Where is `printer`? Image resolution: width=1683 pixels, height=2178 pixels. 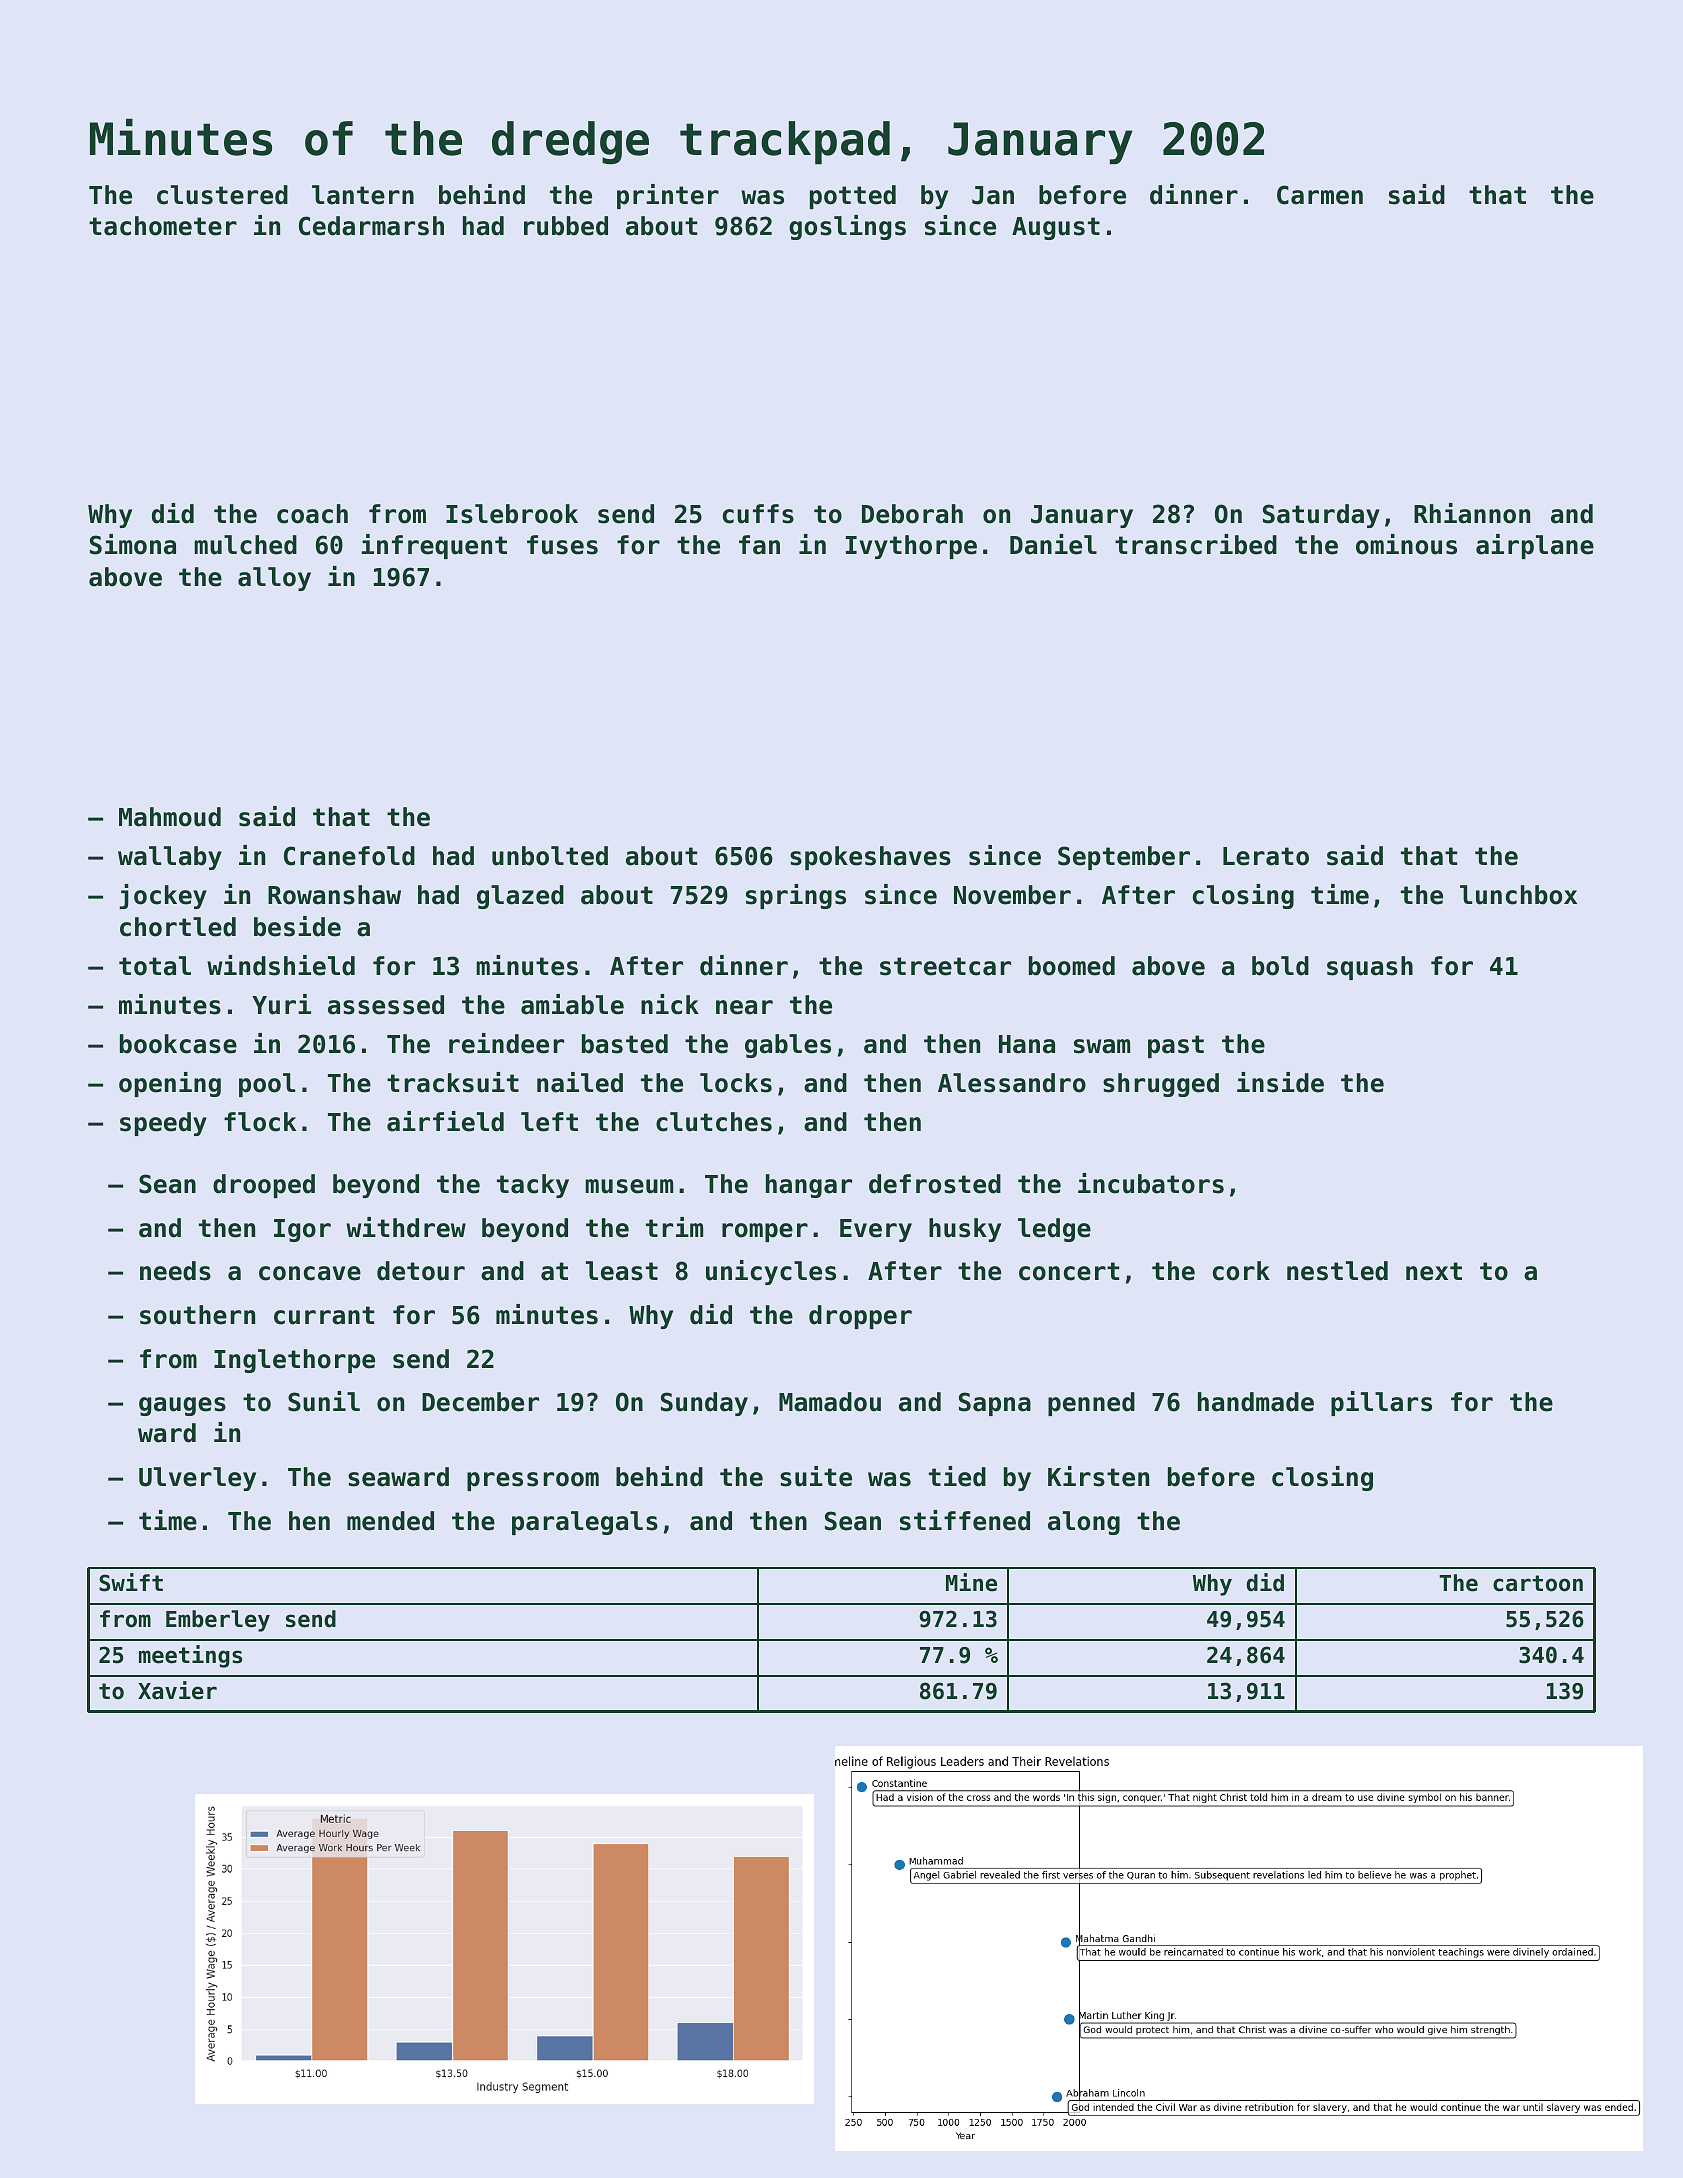 printer is located at coordinates (668, 196).
